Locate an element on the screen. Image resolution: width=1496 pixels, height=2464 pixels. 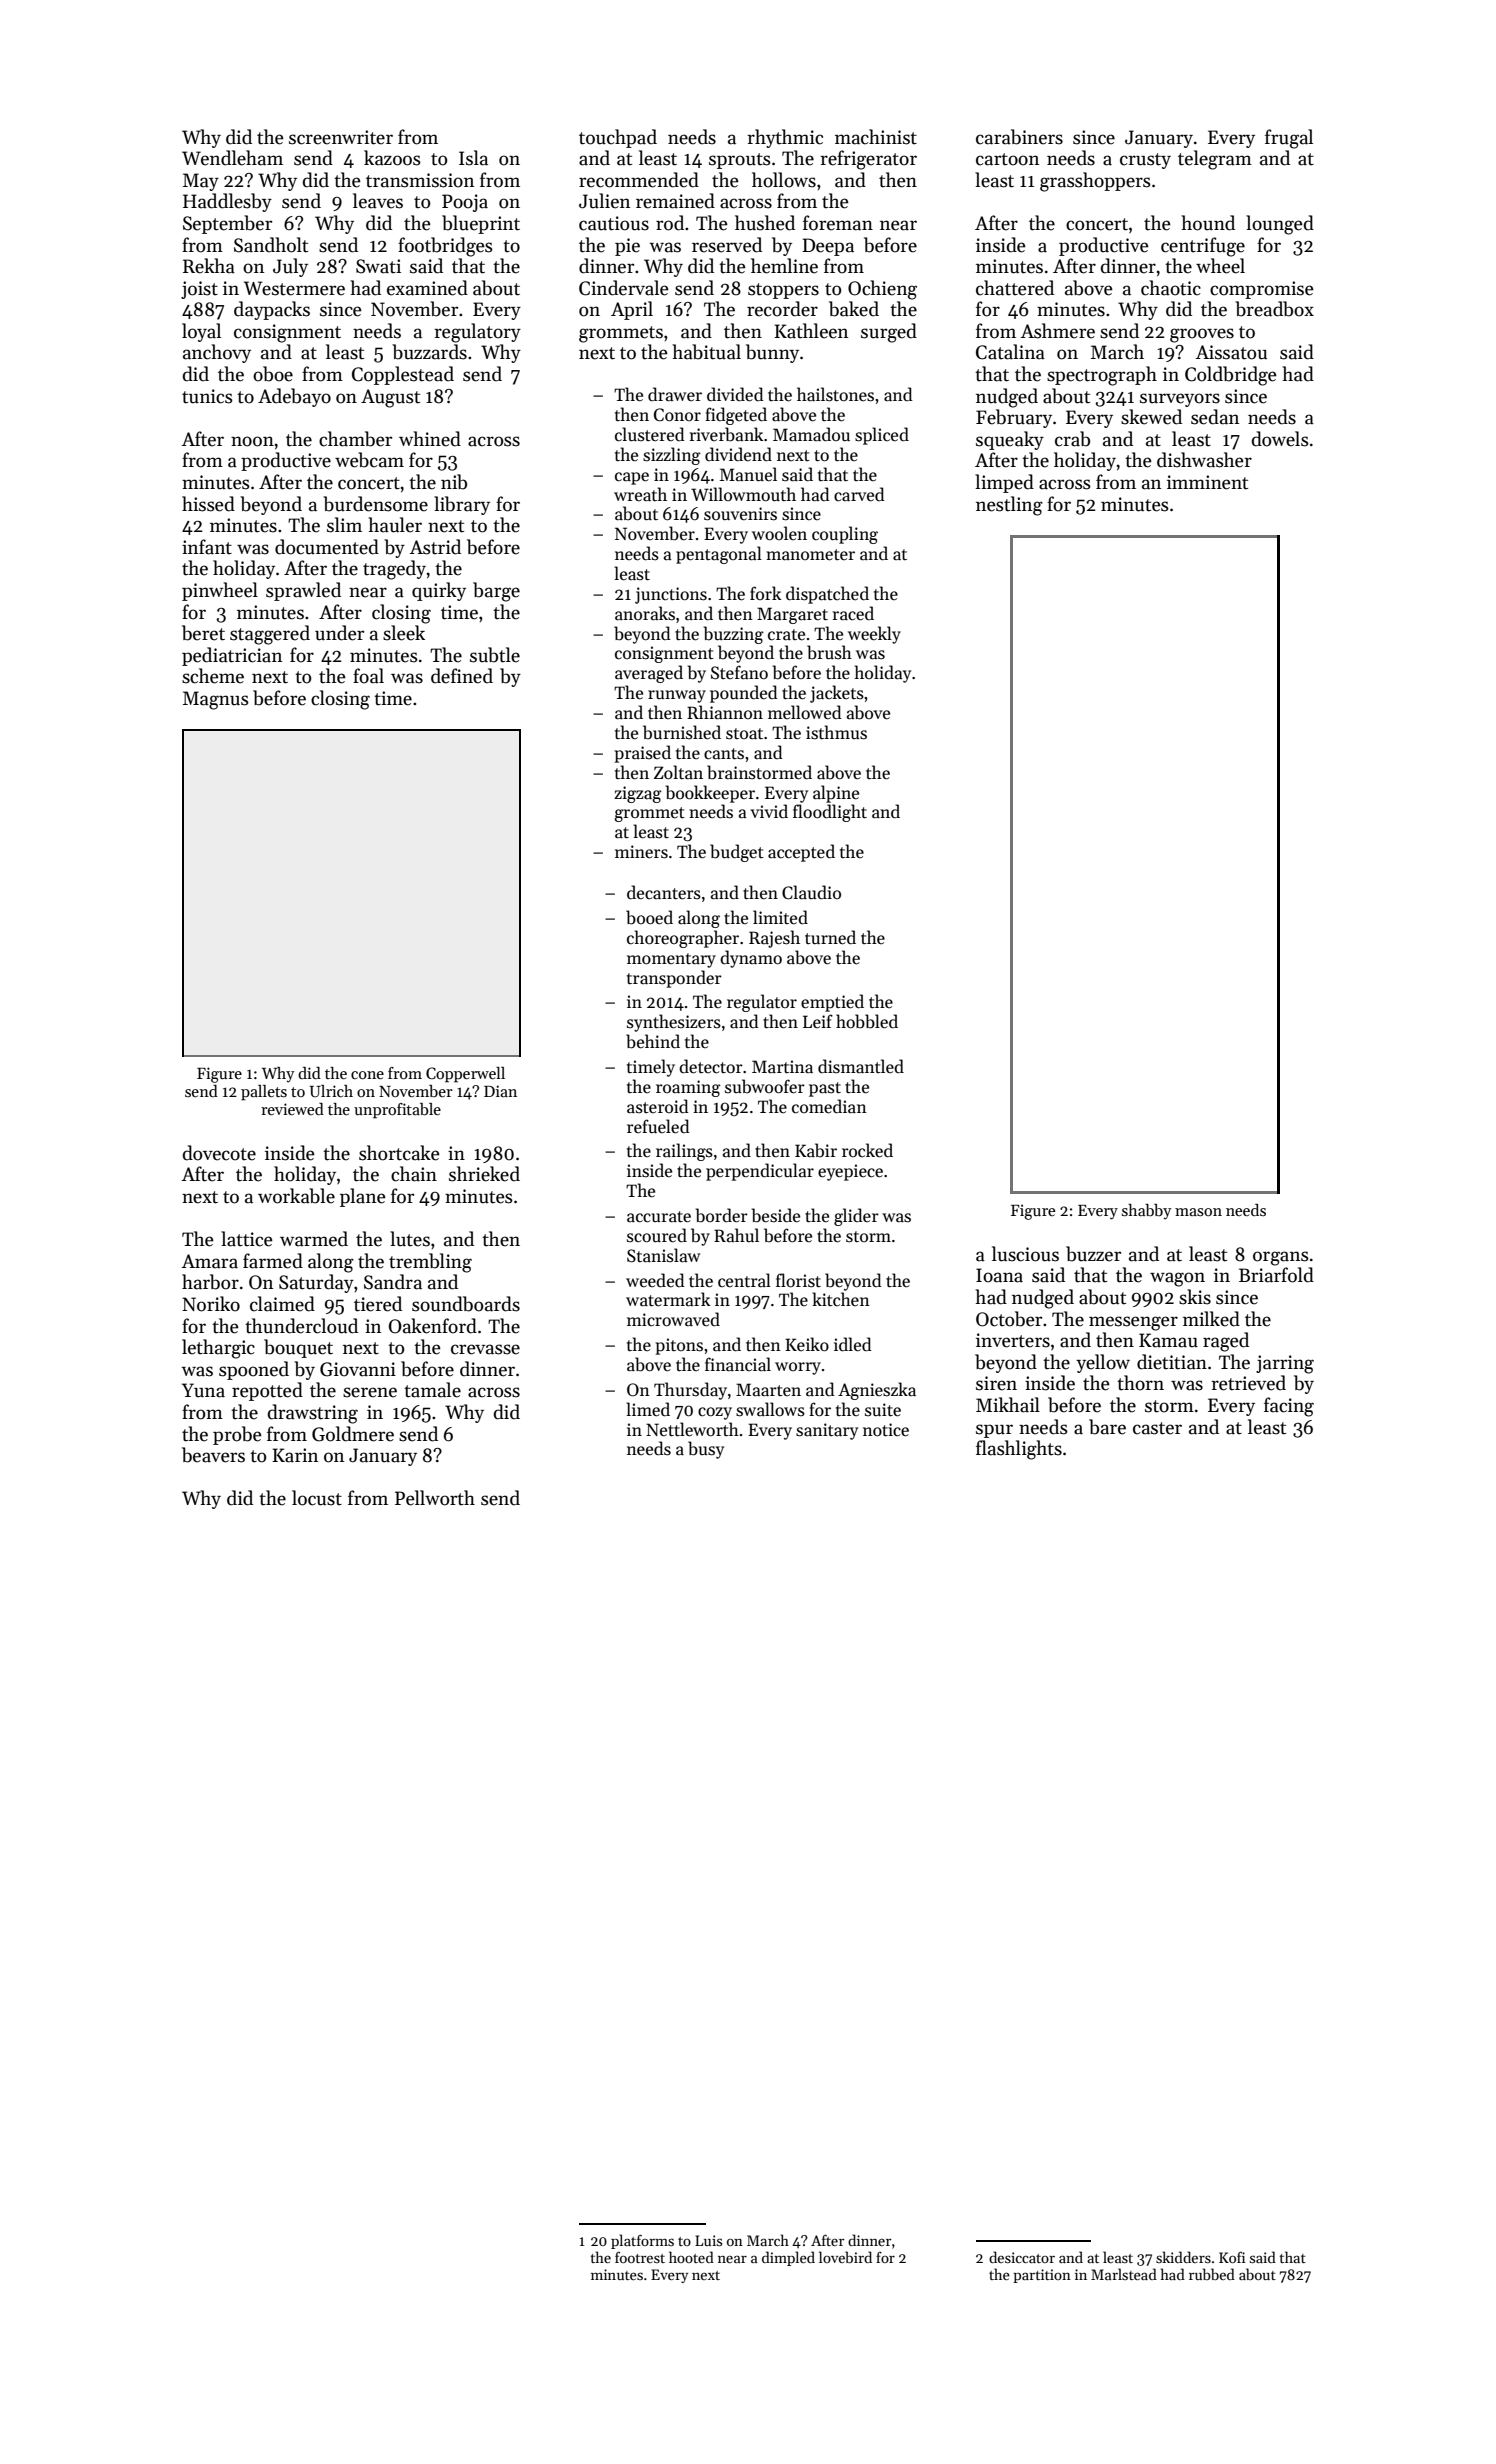
sanitary is located at coordinates (827, 1431).
